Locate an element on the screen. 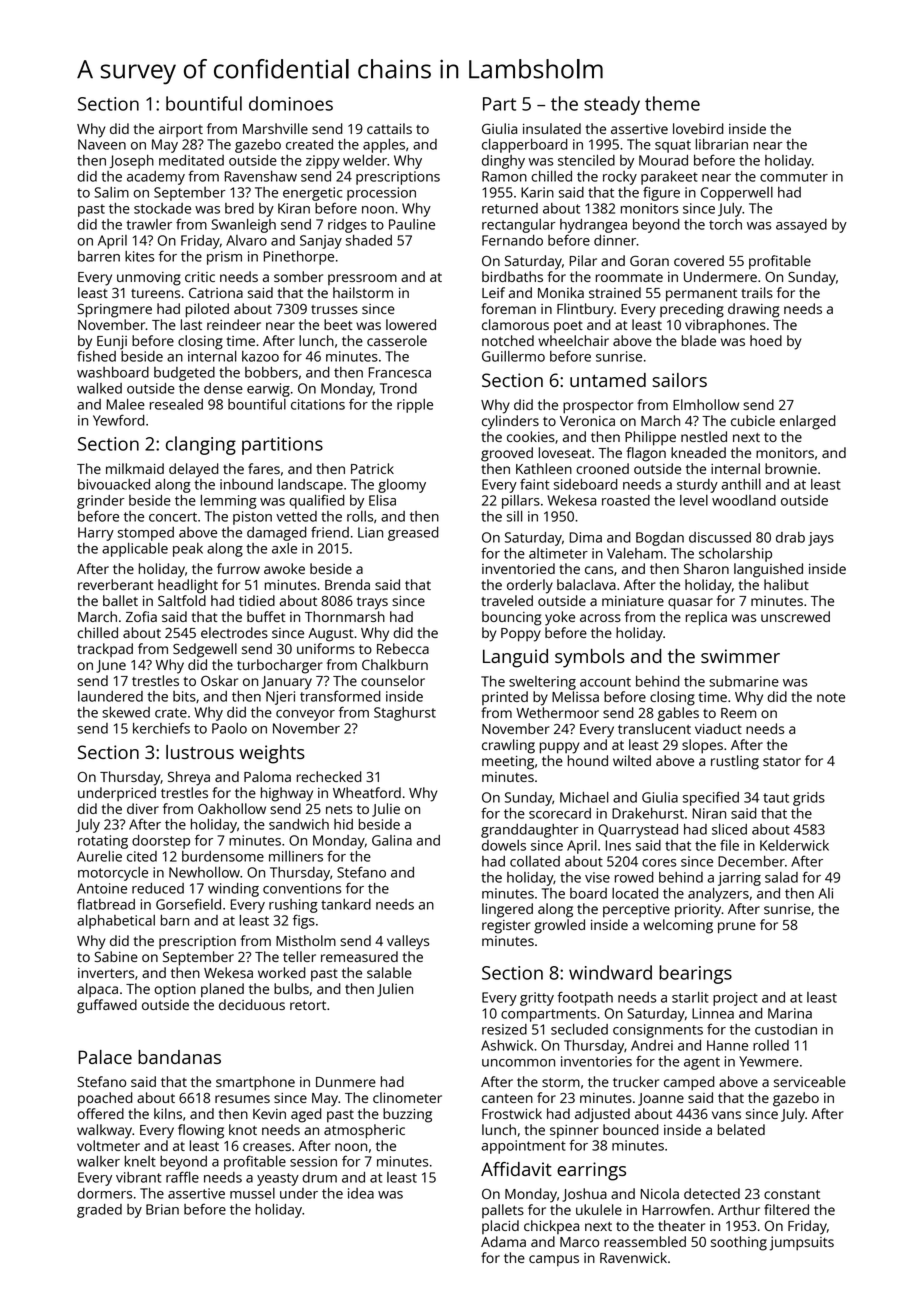 The image size is (924, 1308). serviceable is located at coordinates (810, 1081).
